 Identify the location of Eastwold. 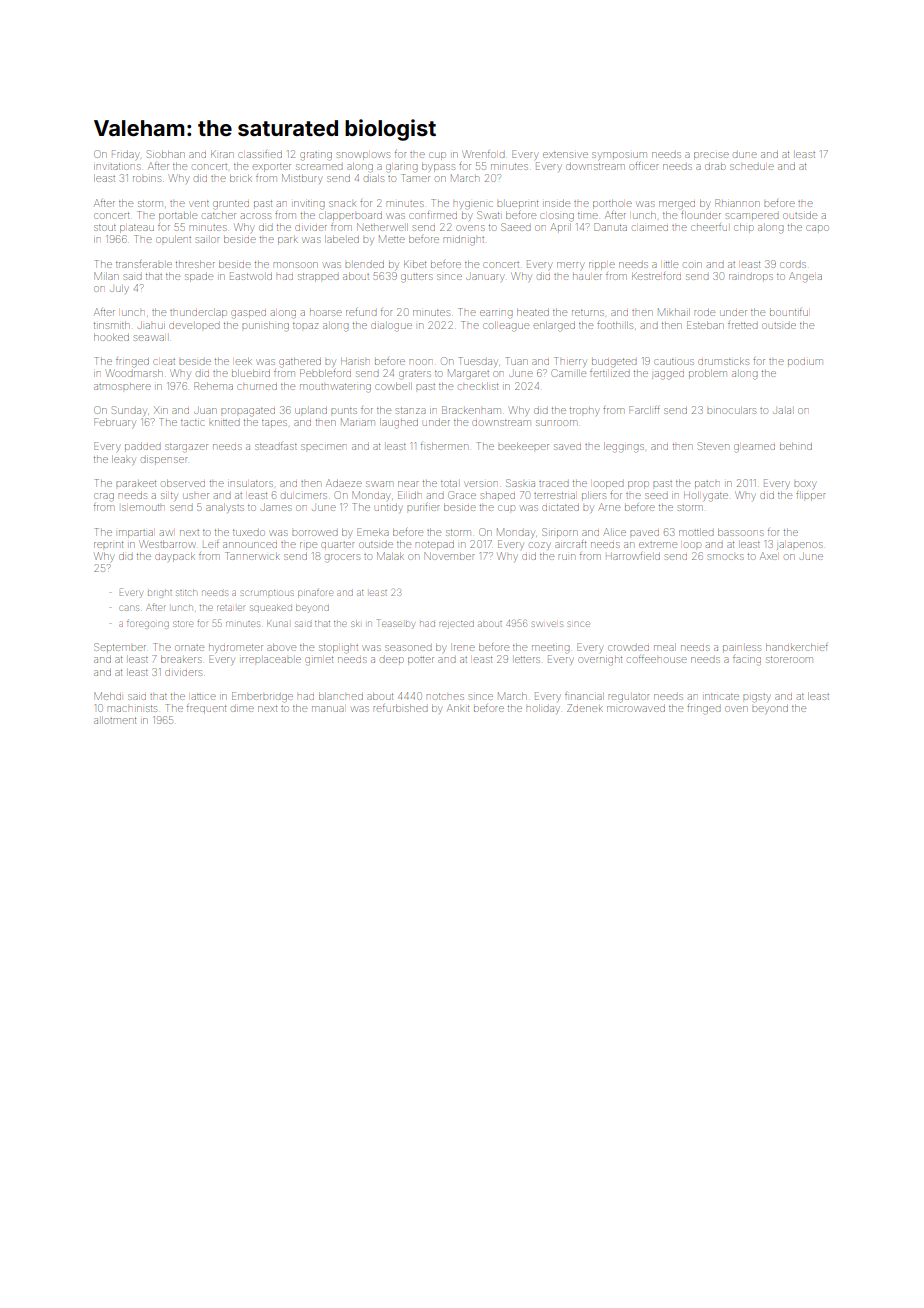
(251, 276).
